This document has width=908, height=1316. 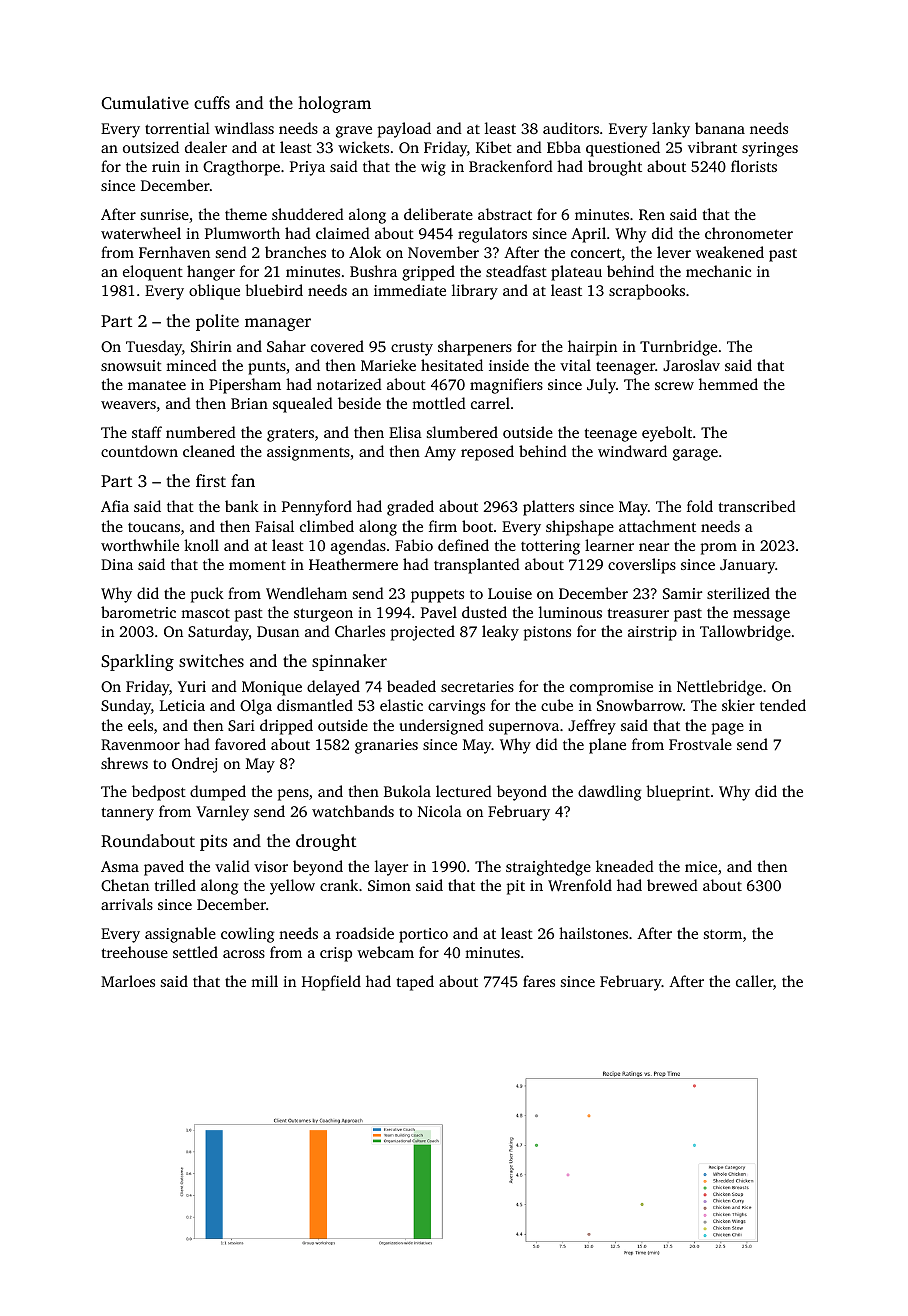 I want to click on staff, so click(x=147, y=432).
